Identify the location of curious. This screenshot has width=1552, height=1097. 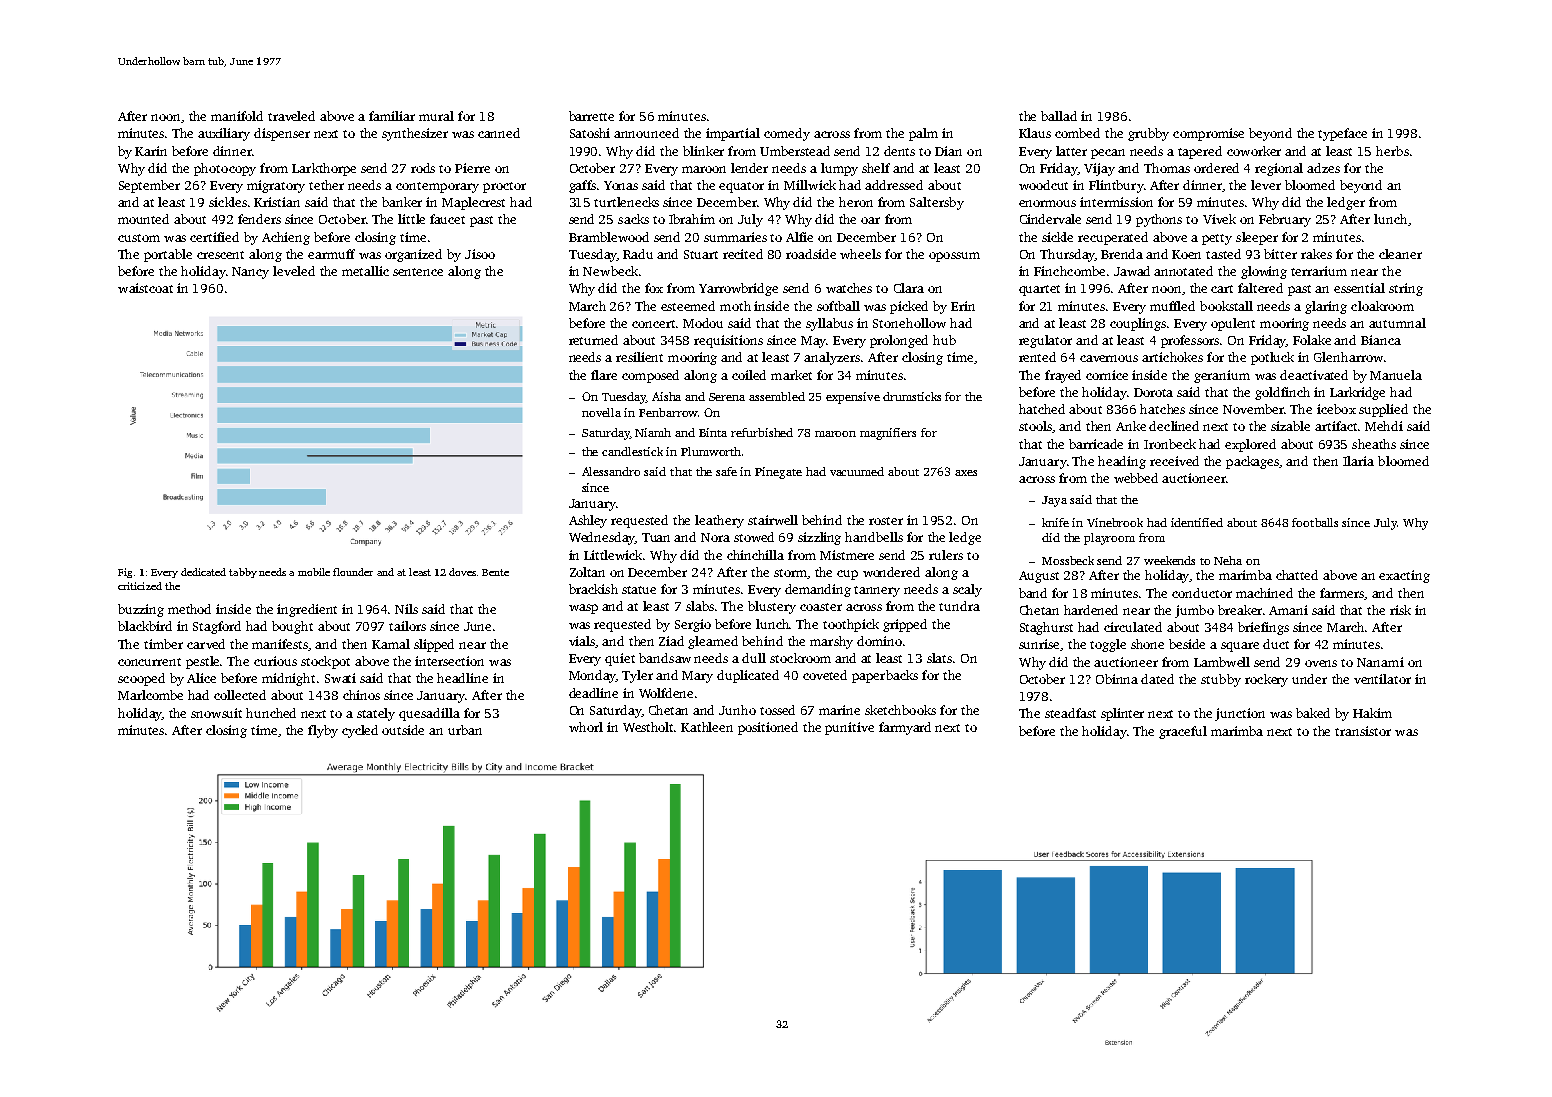
(275, 661).
